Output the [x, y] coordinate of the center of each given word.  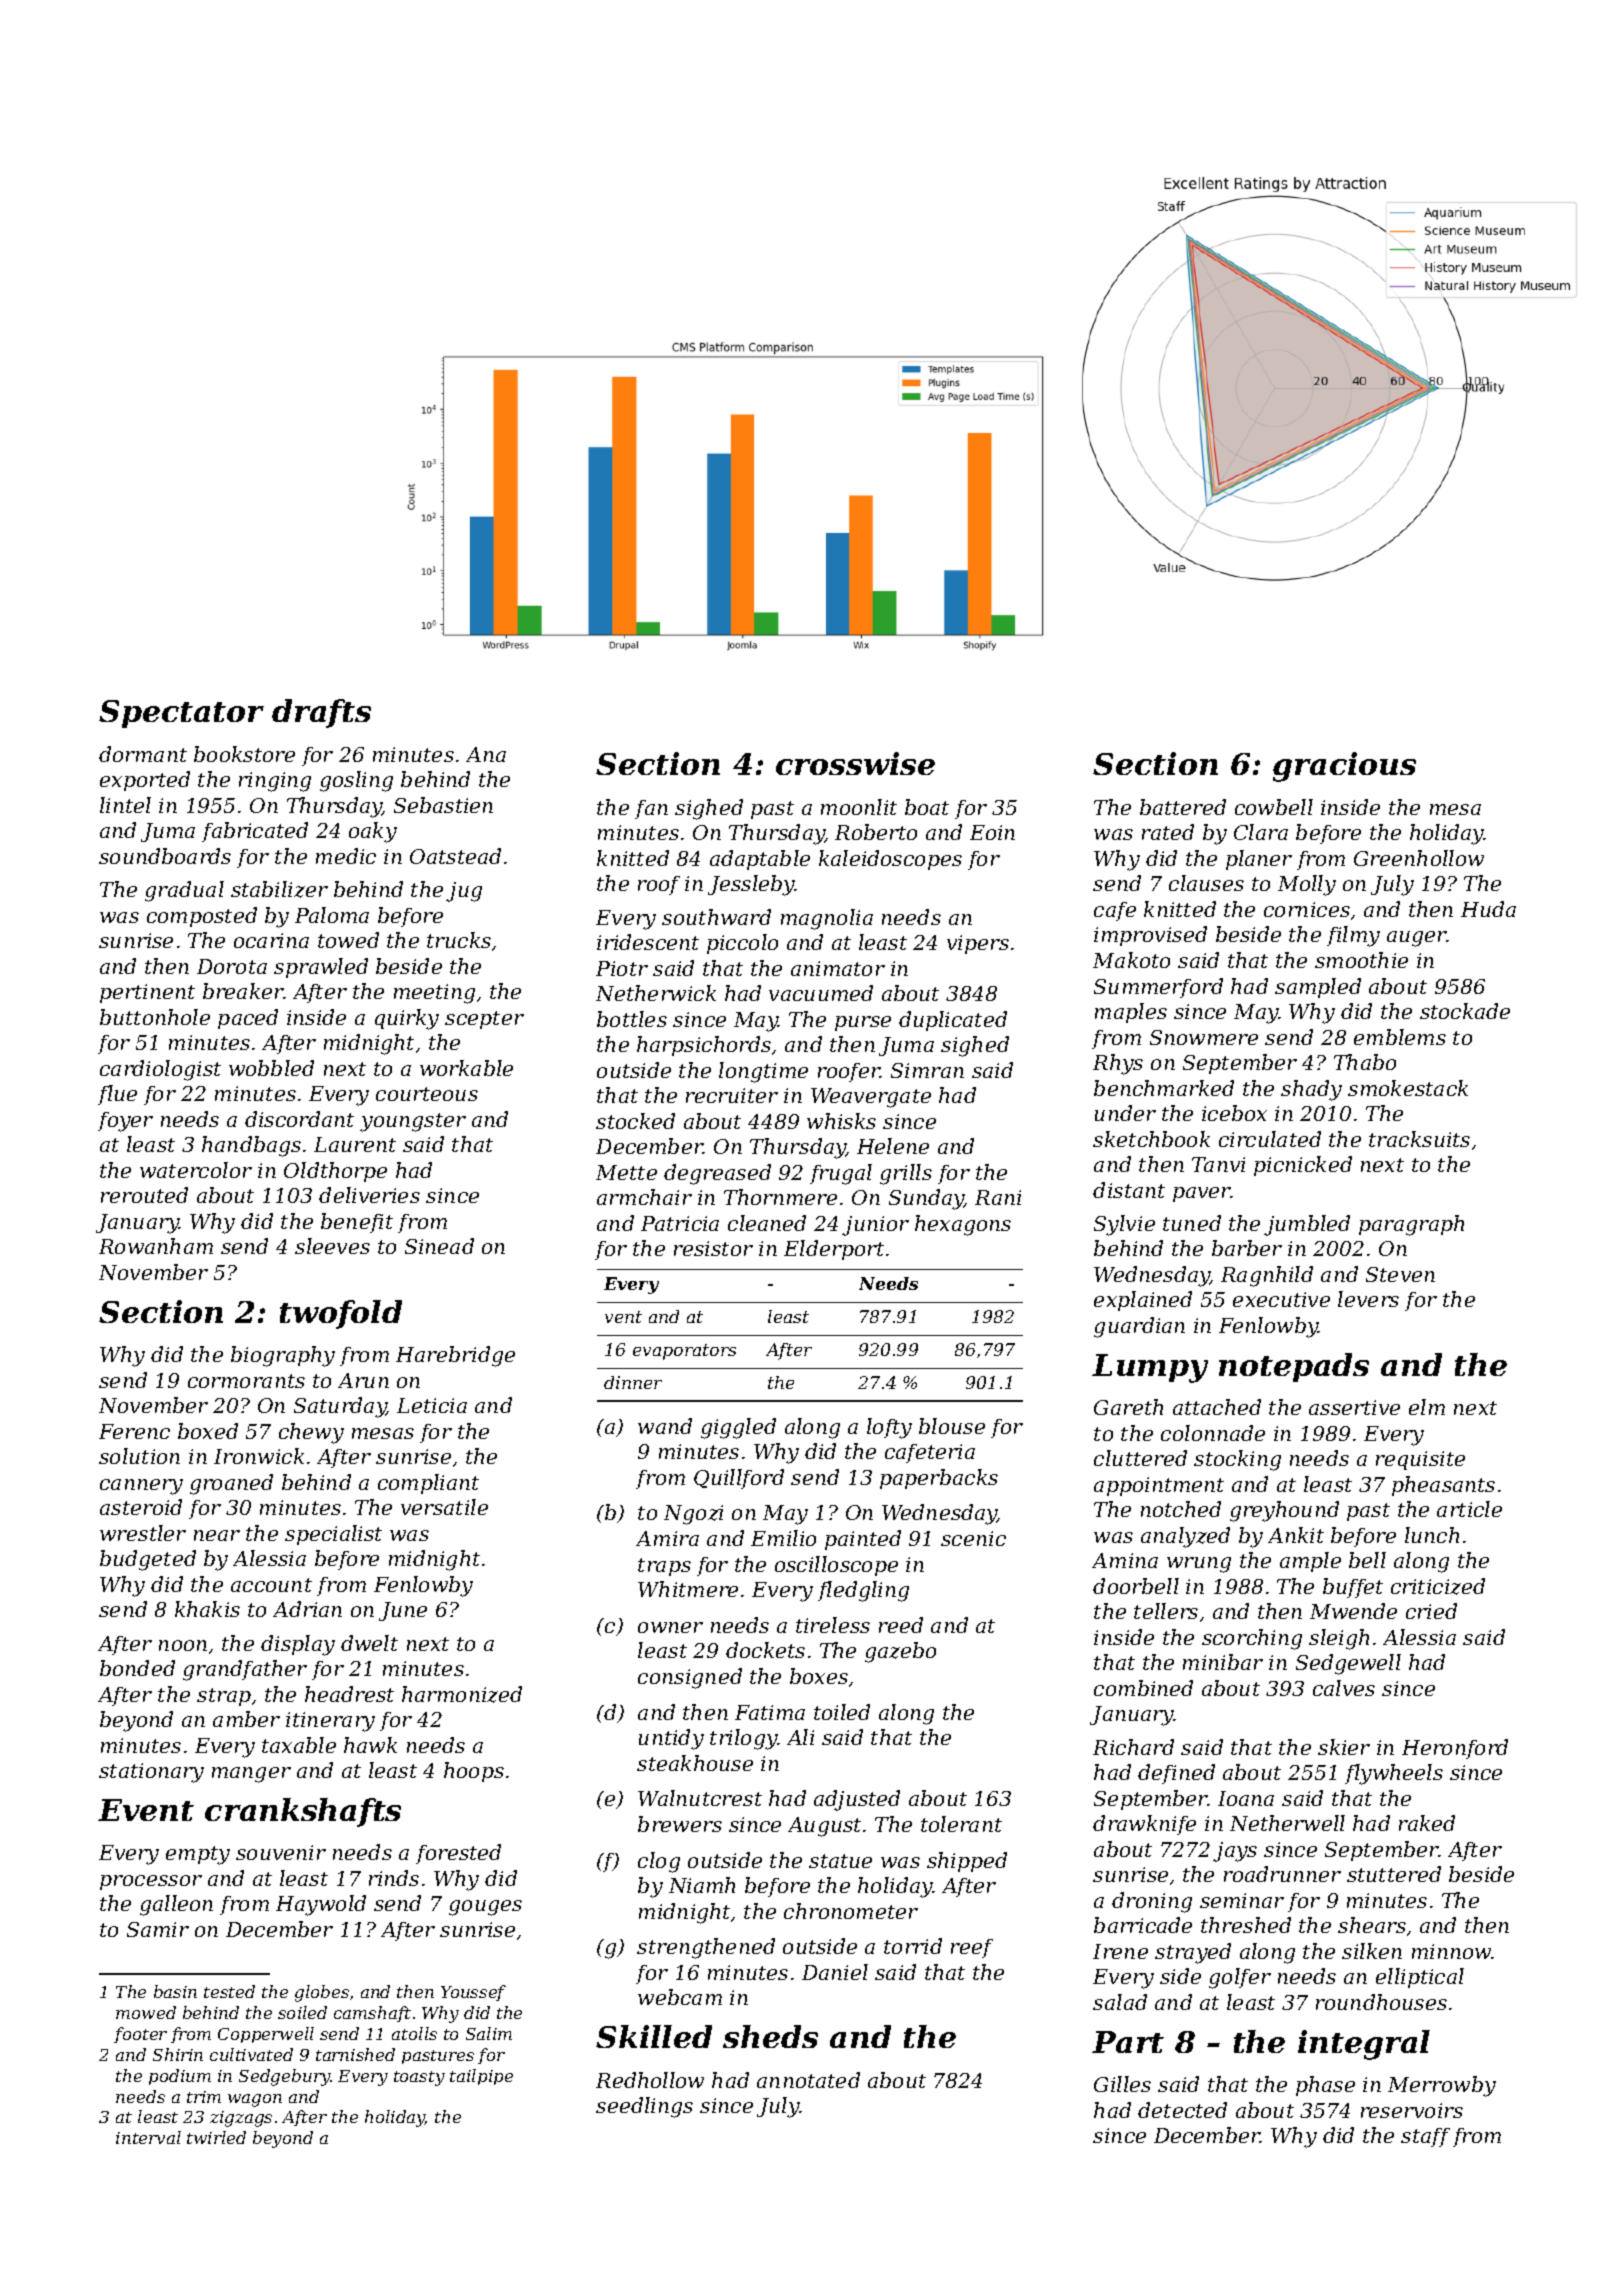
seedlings [644, 2107]
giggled [738, 1428]
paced [248, 1019]
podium [180, 2077]
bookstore [244, 754]
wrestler [143, 1533]
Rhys [1118, 1064]
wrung [1199, 1565]
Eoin [992, 832]
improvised [1150, 936]
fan [651, 809]
